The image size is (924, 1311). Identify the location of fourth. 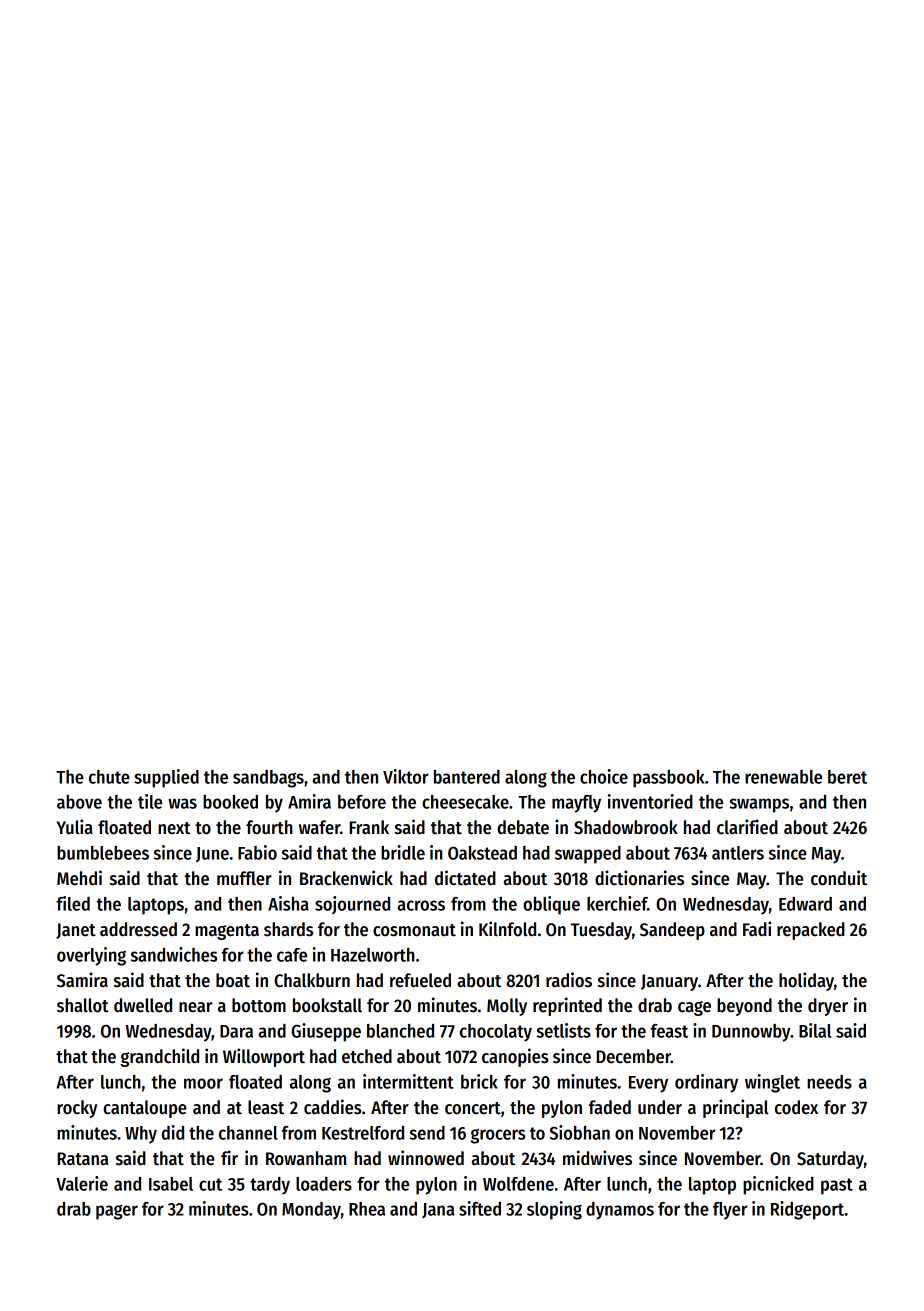
(269, 827).
